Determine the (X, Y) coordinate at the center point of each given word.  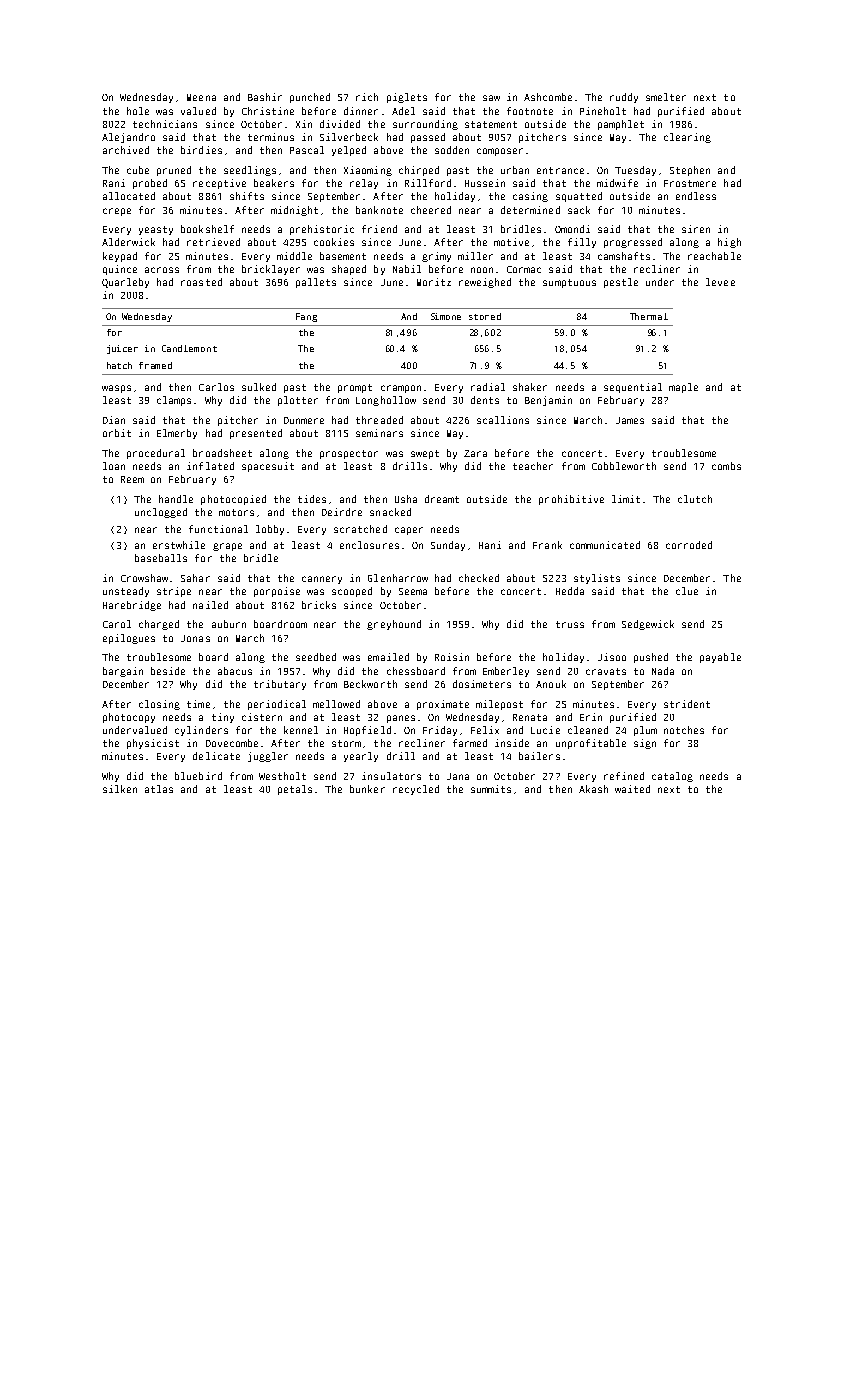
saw (491, 98)
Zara (475, 453)
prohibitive (571, 500)
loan (114, 466)
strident (687, 704)
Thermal (649, 316)
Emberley (506, 672)
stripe (174, 592)
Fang (306, 317)
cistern (262, 717)
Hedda (570, 591)
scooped (352, 592)
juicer (122, 349)
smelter (666, 97)
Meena (201, 97)
